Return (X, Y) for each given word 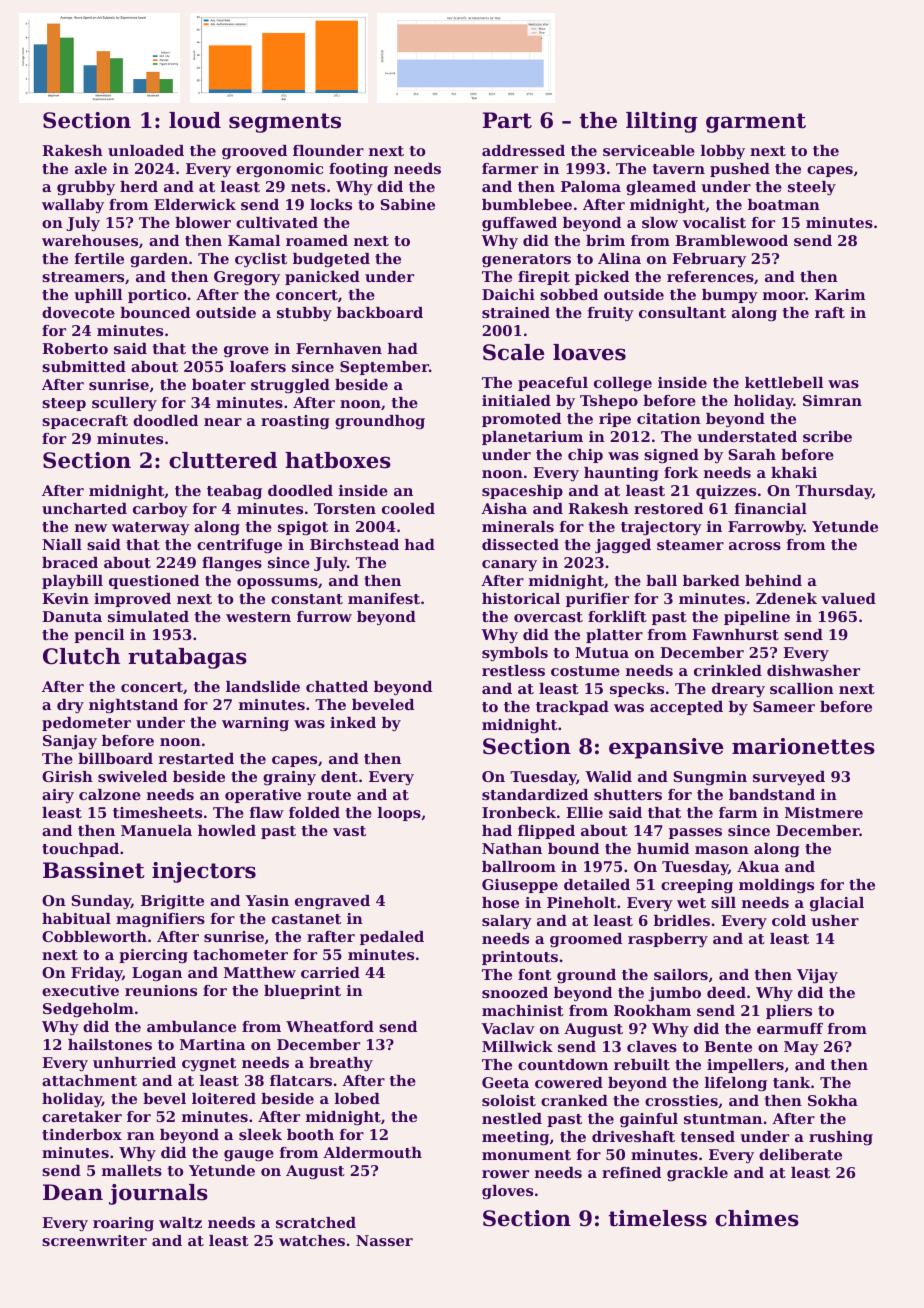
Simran (832, 400)
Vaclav (508, 1028)
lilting (662, 122)
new (91, 528)
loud (195, 120)
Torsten (345, 508)
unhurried (134, 1062)
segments (285, 123)
